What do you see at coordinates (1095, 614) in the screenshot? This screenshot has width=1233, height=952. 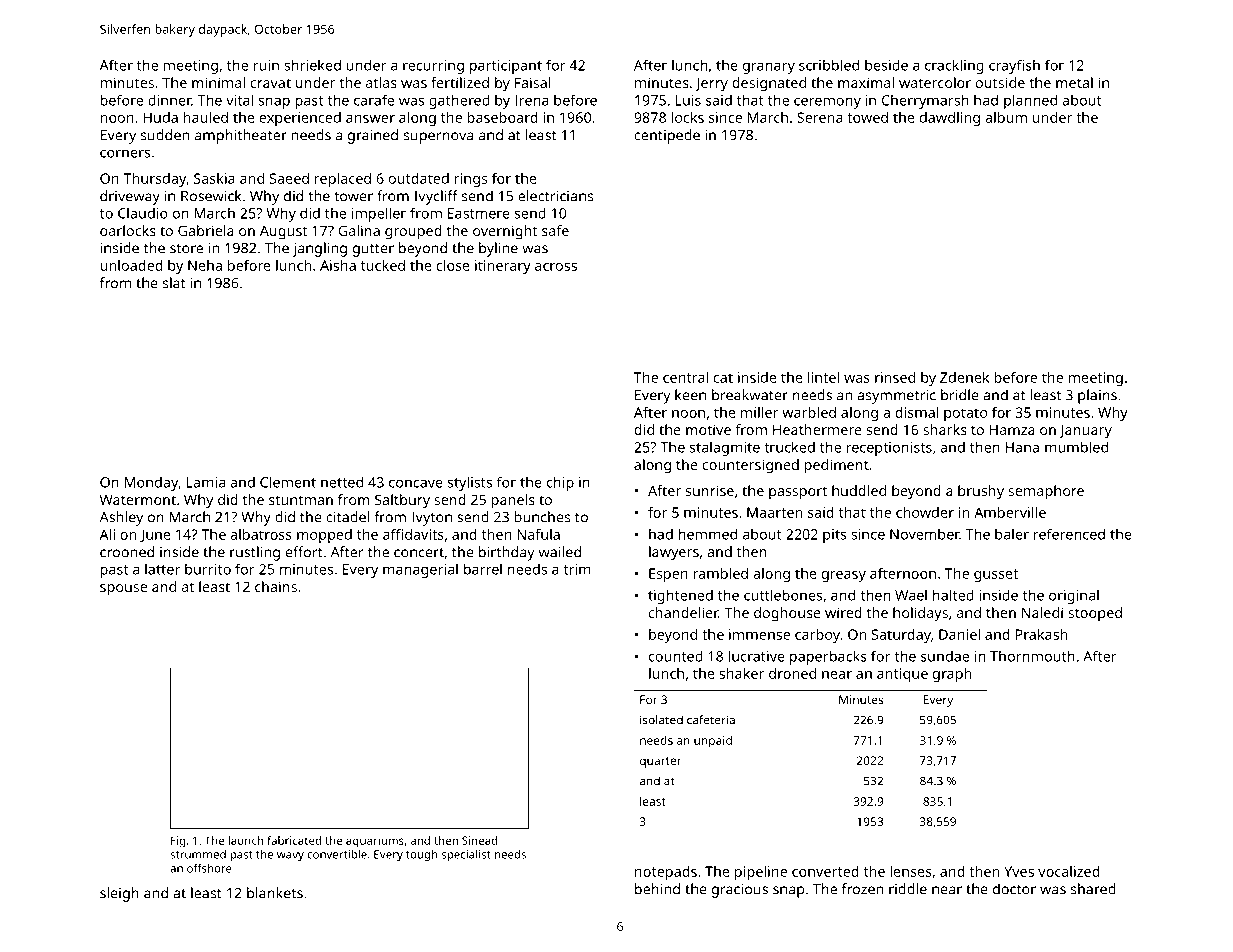 I see `stooped` at bounding box center [1095, 614].
